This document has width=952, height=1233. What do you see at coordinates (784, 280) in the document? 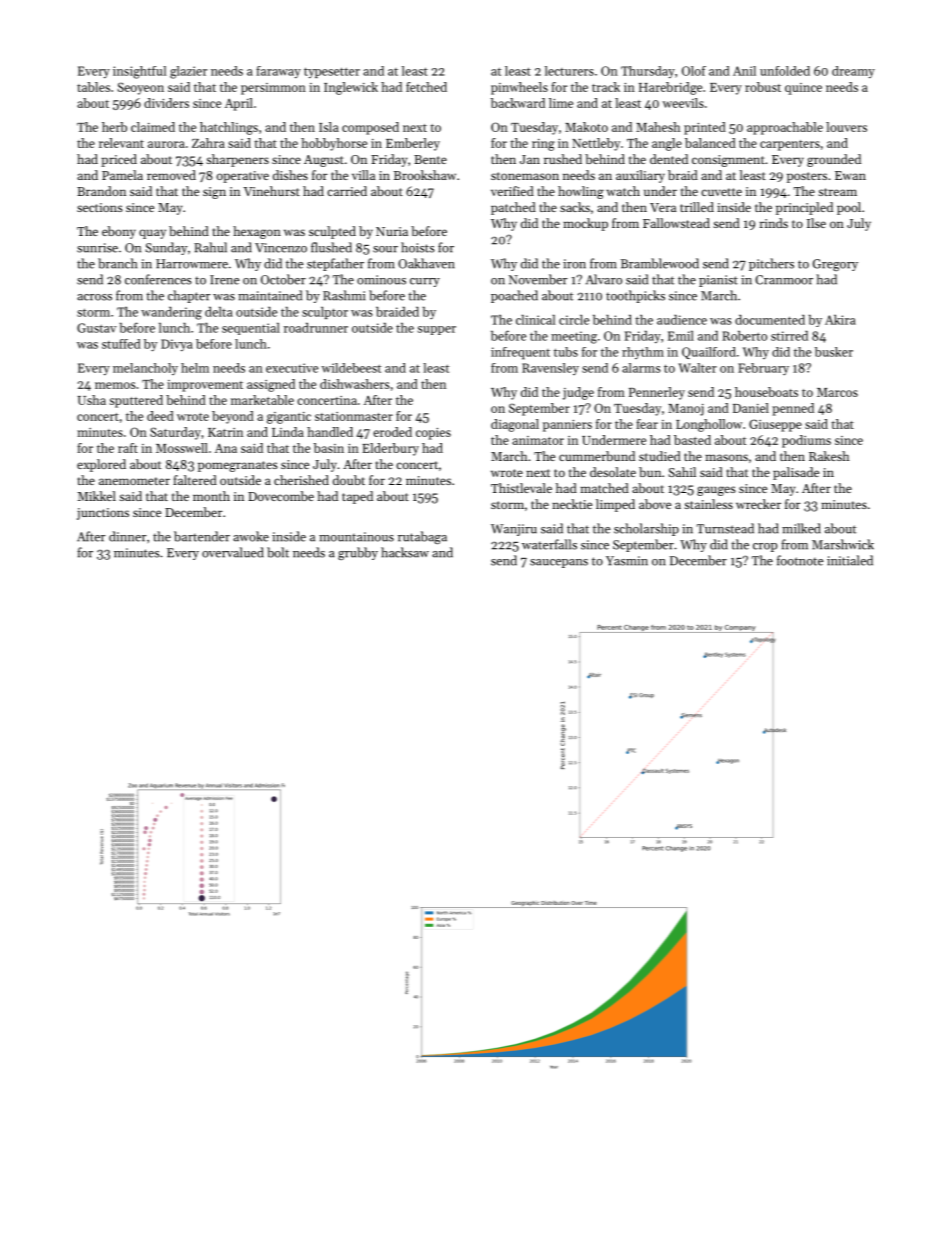
I see `Cranmoor` at bounding box center [784, 280].
